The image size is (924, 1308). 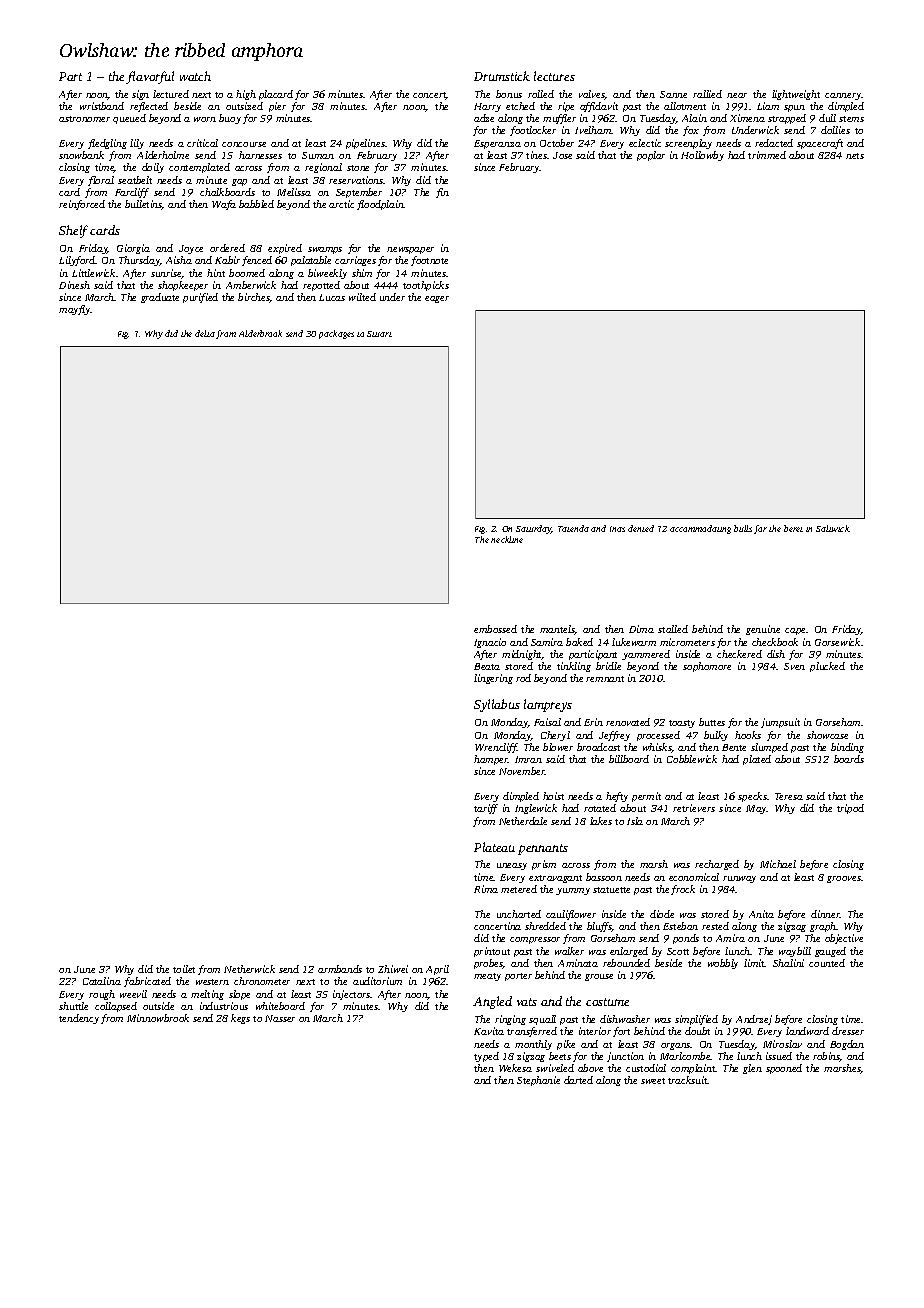 I want to click on Stephanie, so click(x=538, y=1081).
